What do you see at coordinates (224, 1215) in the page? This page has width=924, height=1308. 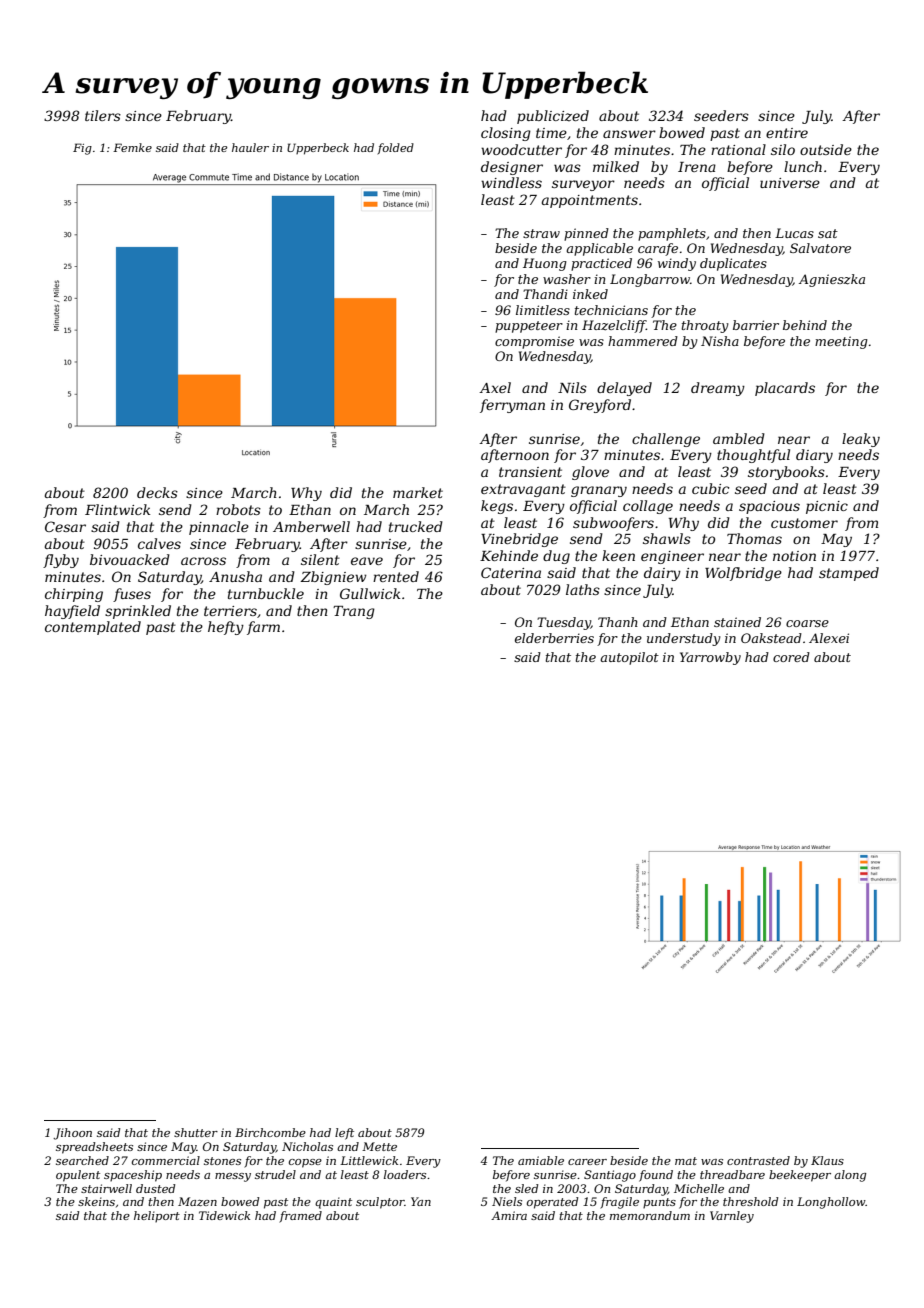 I see `Tidewick` at bounding box center [224, 1215].
